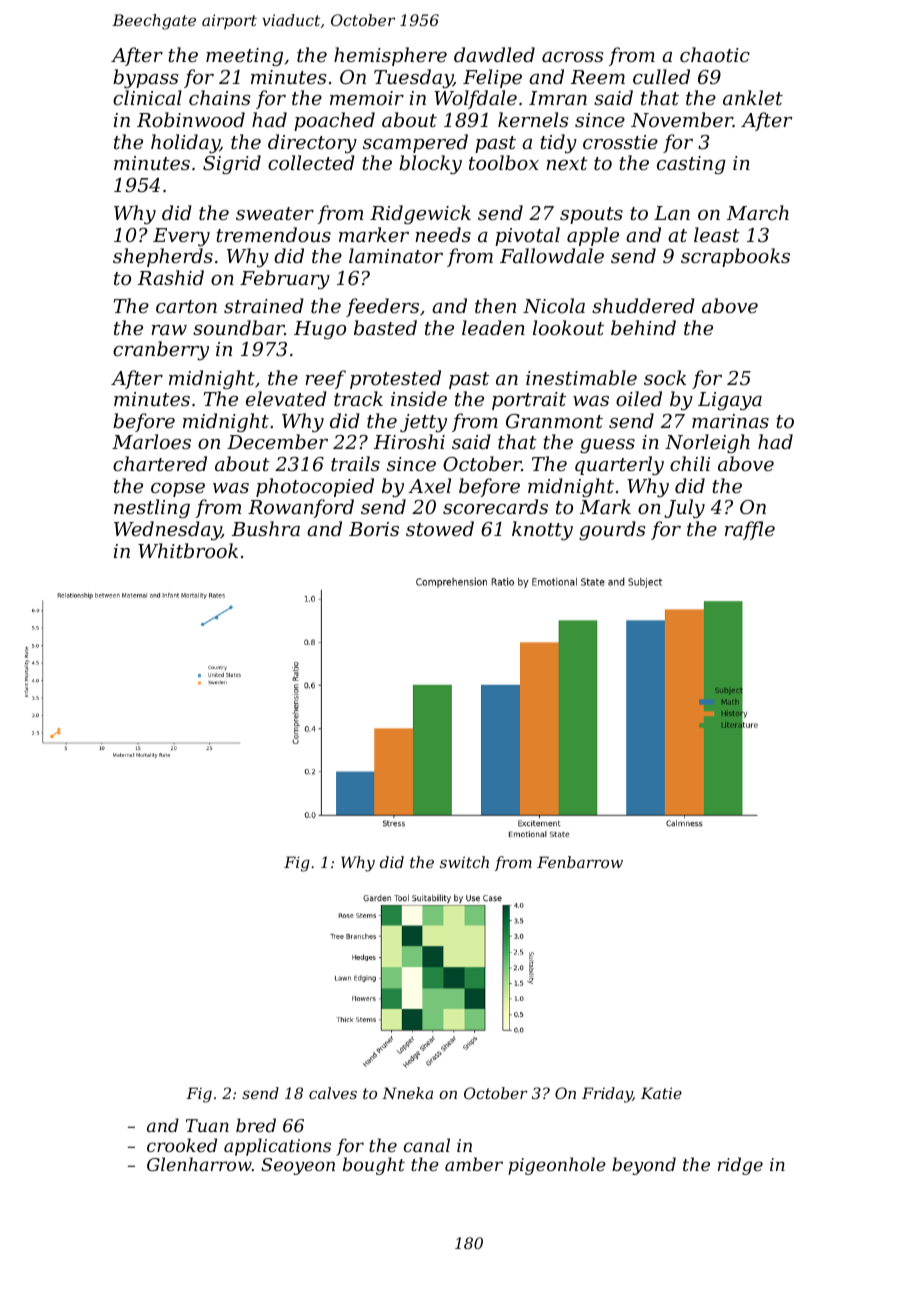 This page has width=908, height=1316. What do you see at coordinates (730, 401) in the page?
I see `Ligaya` at bounding box center [730, 401].
